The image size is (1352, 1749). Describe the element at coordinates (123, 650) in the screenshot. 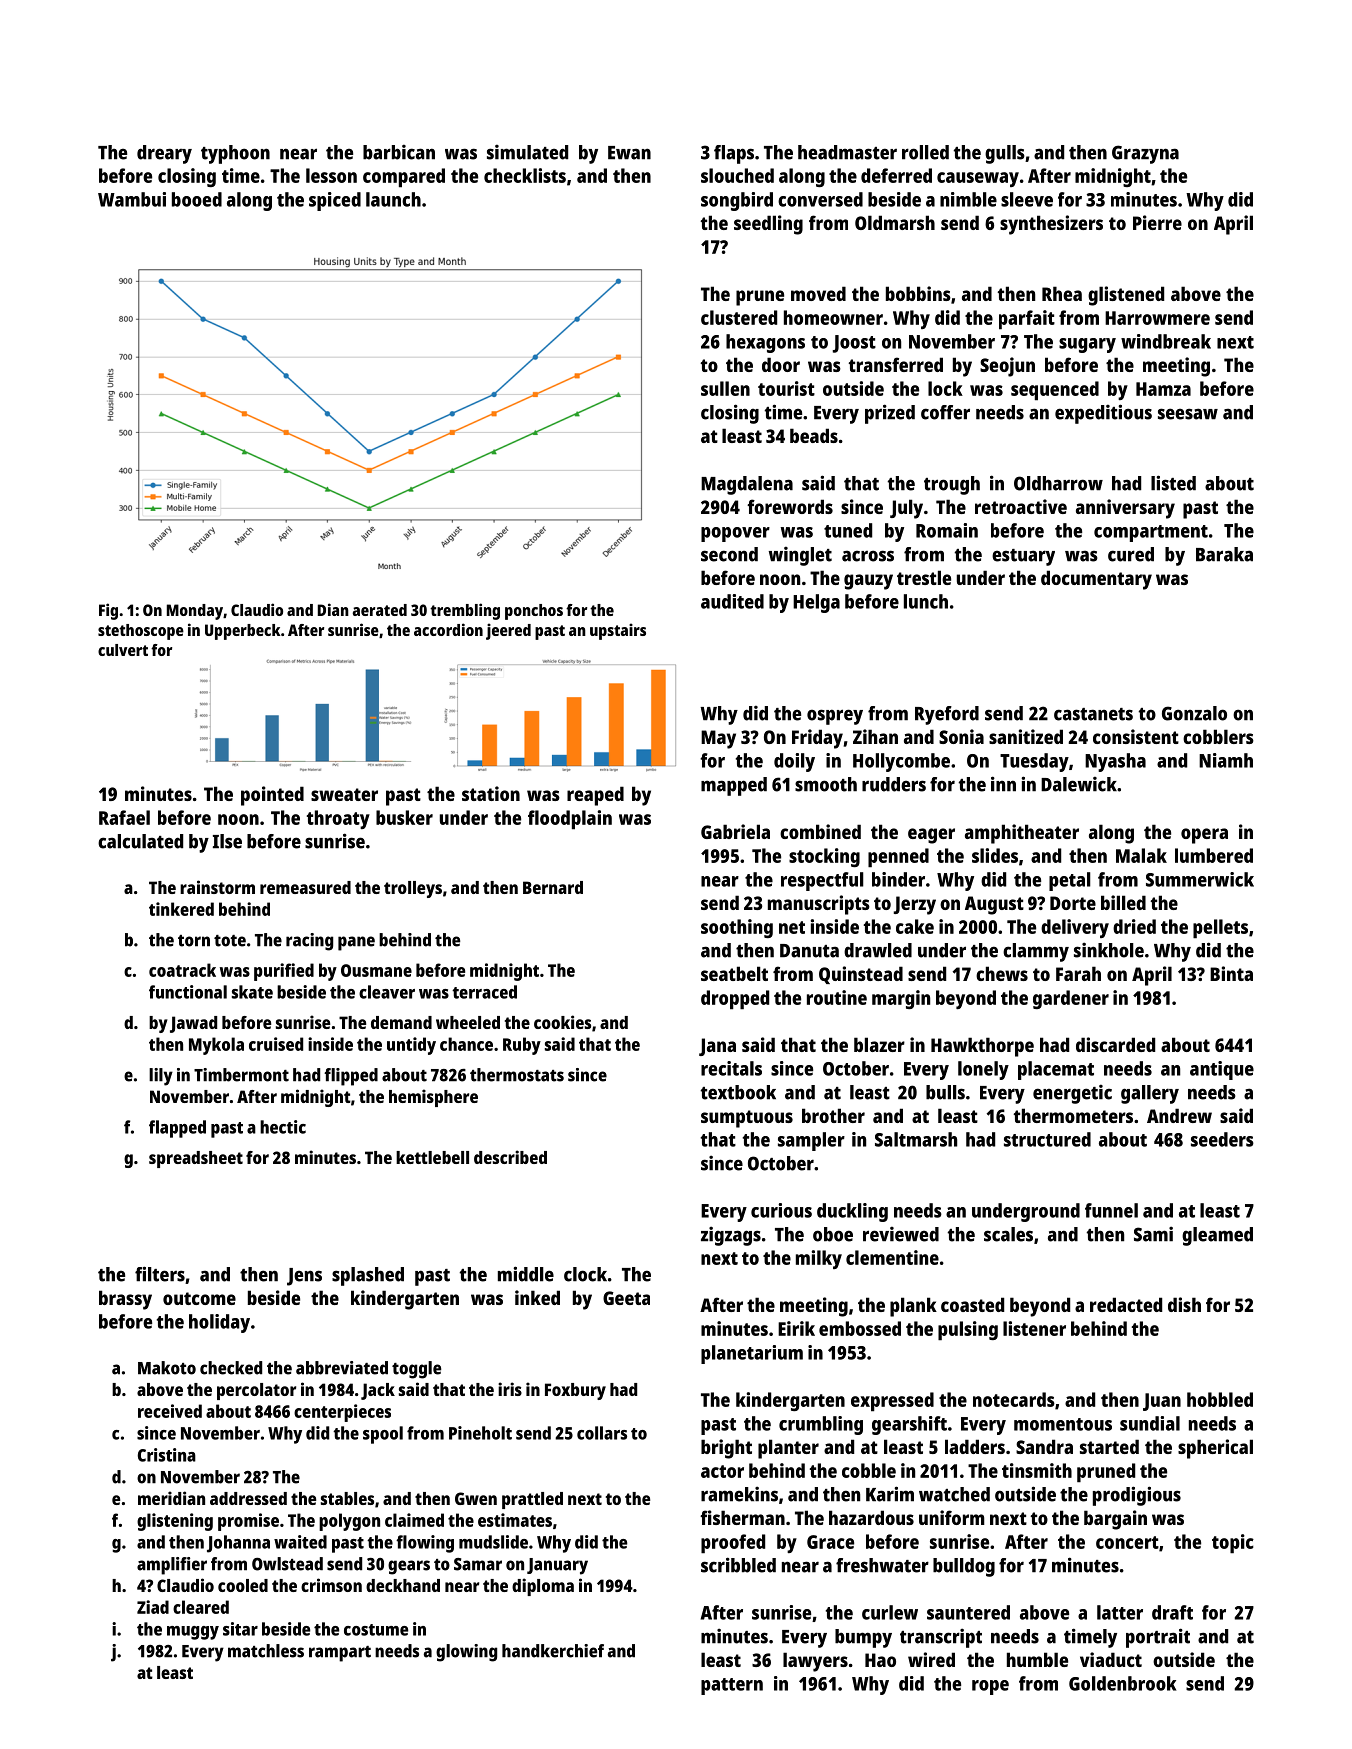

I see `culvert` at that location.
